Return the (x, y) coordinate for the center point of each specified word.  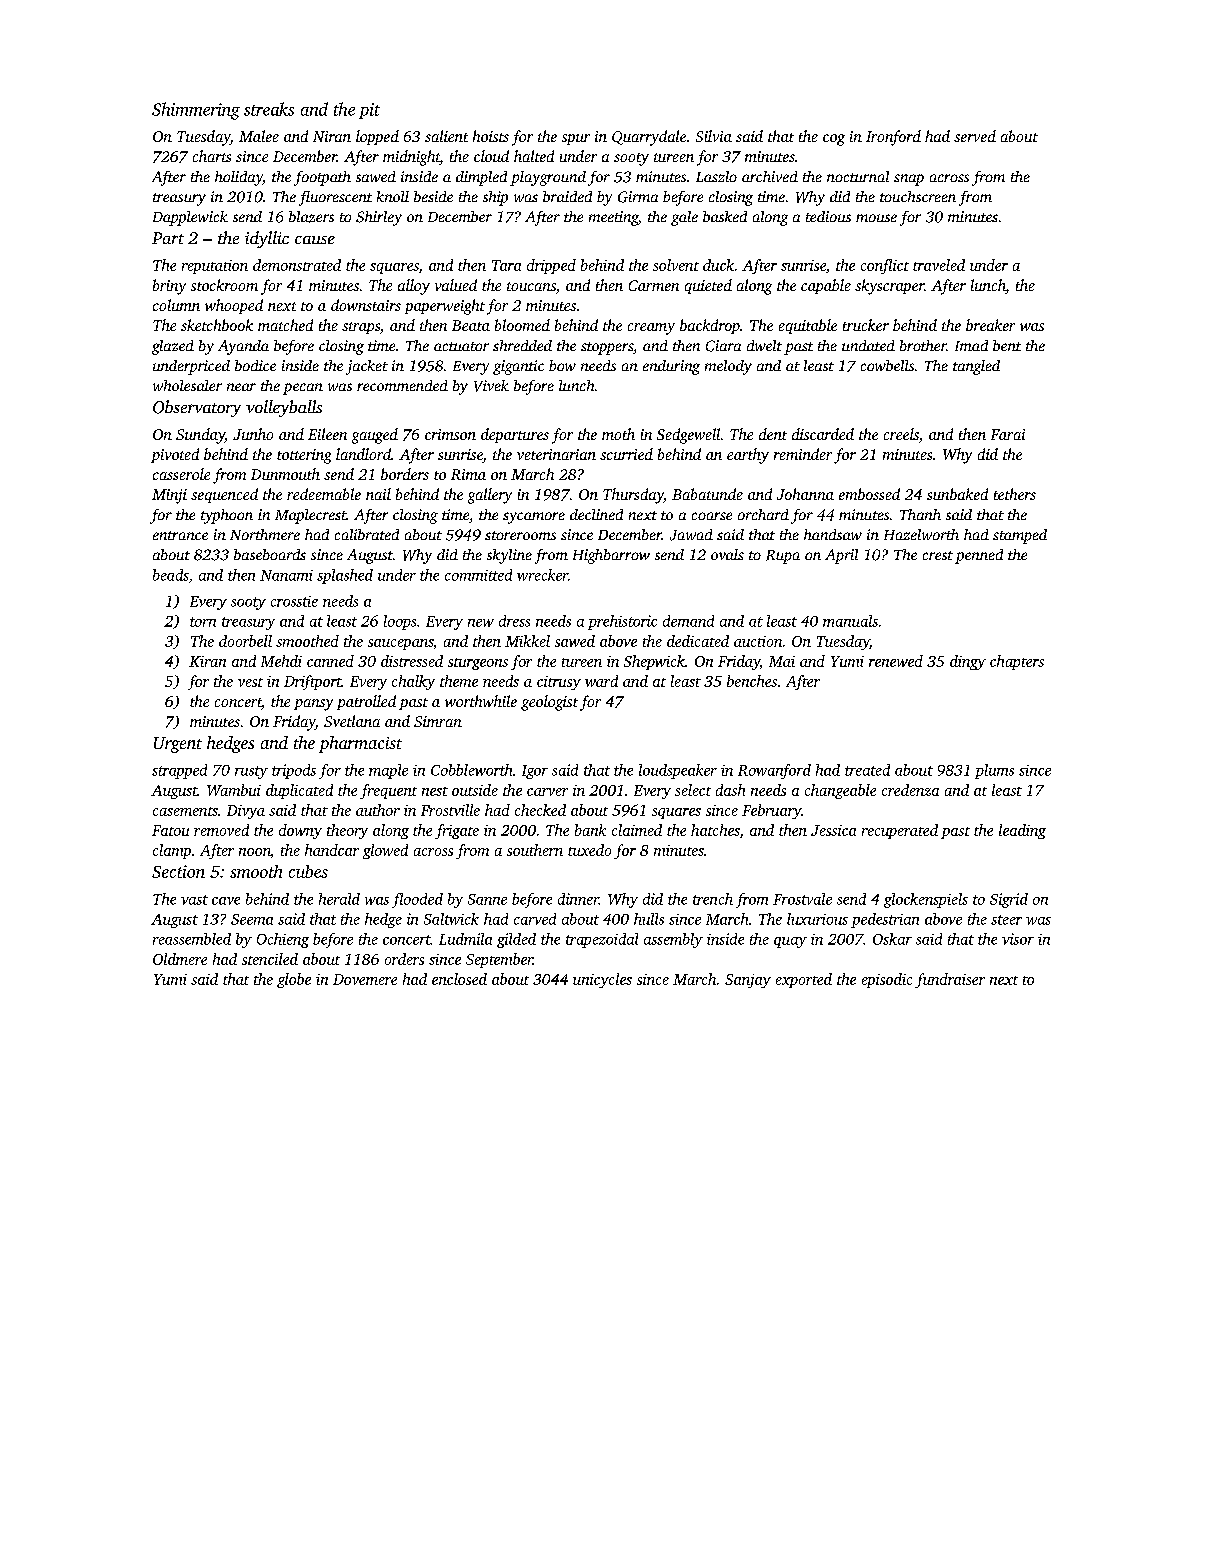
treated (867, 770)
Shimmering (196, 111)
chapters (1017, 662)
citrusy (559, 683)
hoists (491, 136)
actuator (461, 346)
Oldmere (180, 959)
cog (834, 140)
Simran (438, 721)
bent (1007, 345)
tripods (294, 771)
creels (901, 434)
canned (330, 661)
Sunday (200, 436)
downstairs (366, 305)
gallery (490, 496)
